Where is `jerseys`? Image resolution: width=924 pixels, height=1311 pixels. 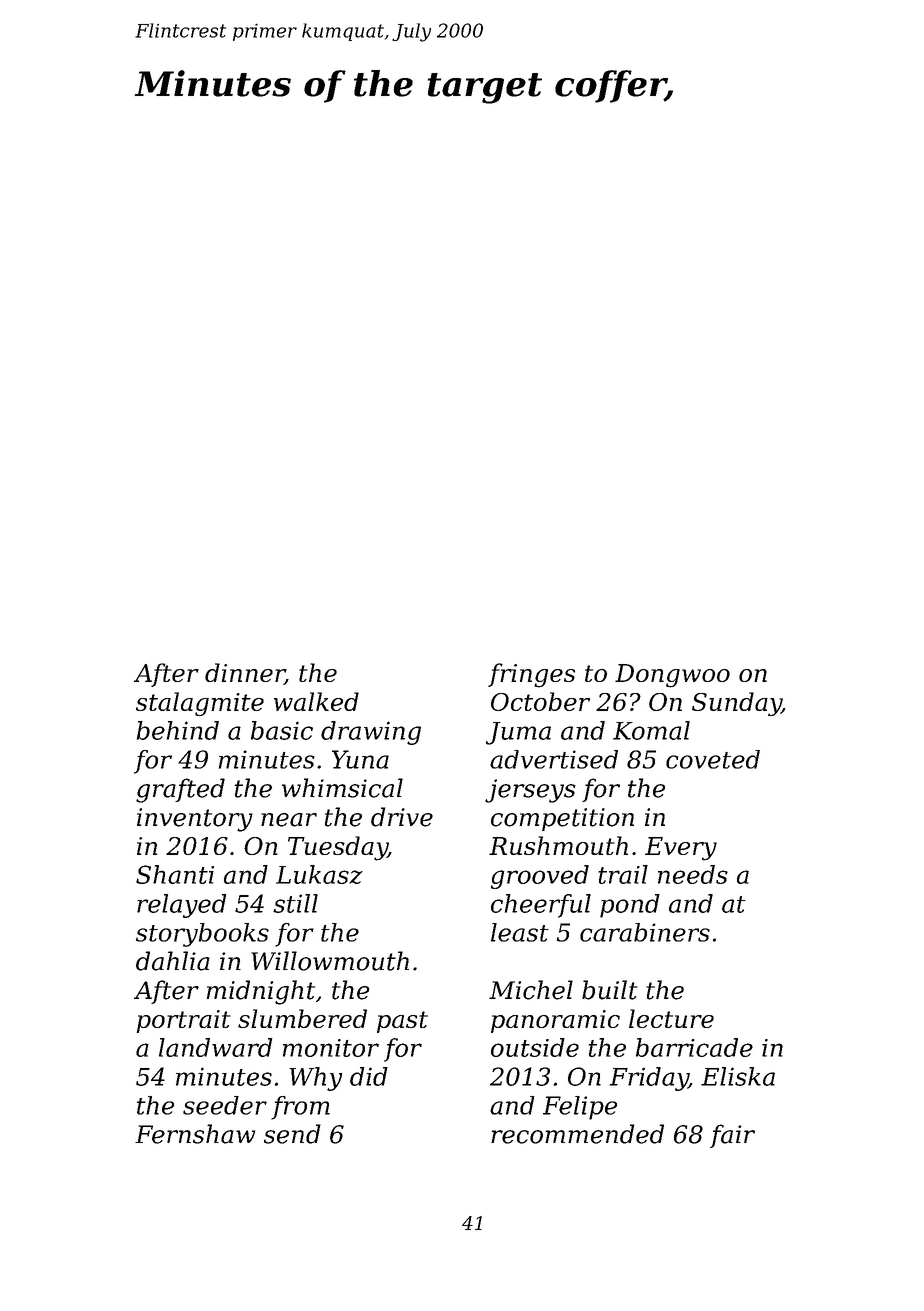 jerseys is located at coordinates (530, 791).
